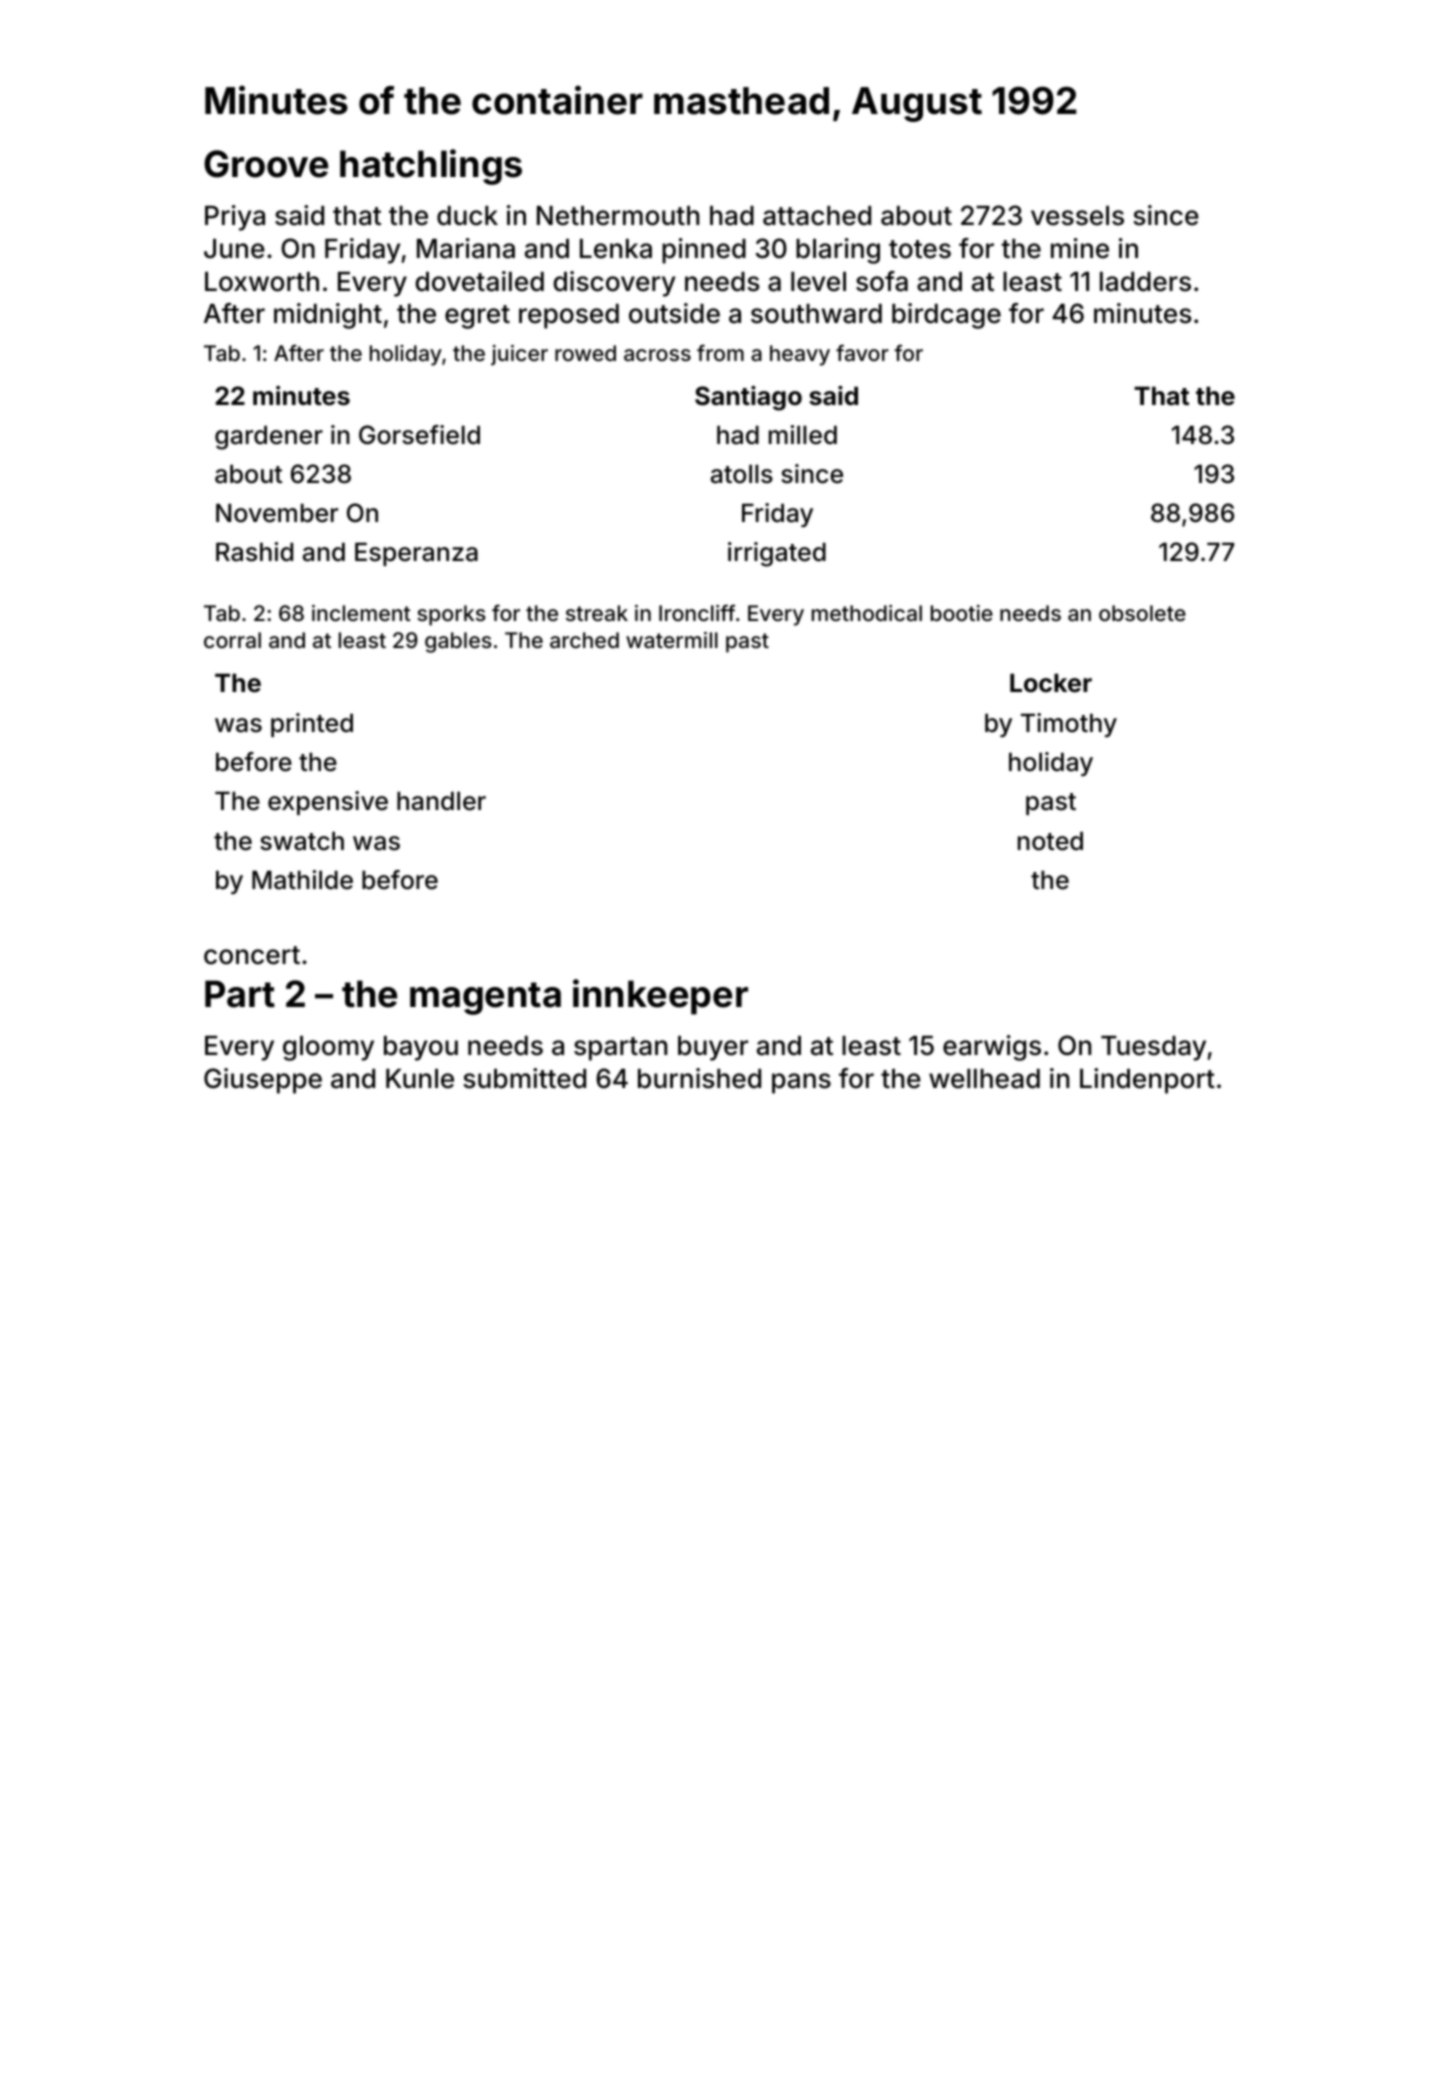 The width and height of the screenshot is (1450, 2100). What do you see at coordinates (420, 1079) in the screenshot?
I see `Kunle` at bounding box center [420, 1079].
